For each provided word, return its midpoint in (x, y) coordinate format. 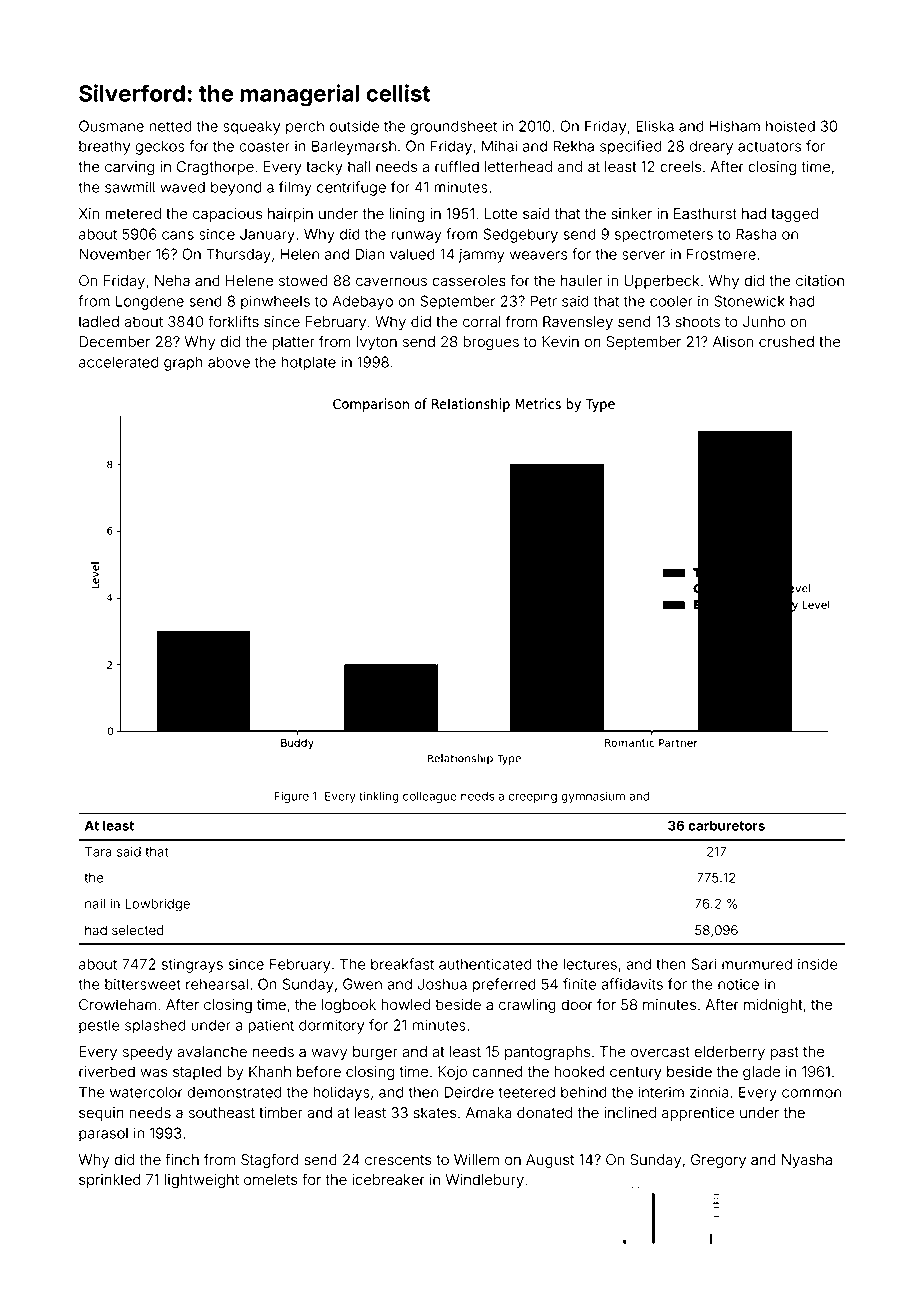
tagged (794, 215)
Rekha (573, 146)
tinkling (379, 797)
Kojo (452, 1073)
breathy (104, 147)
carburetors (726, 825)
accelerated (118, 362)
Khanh (270, 1072)
